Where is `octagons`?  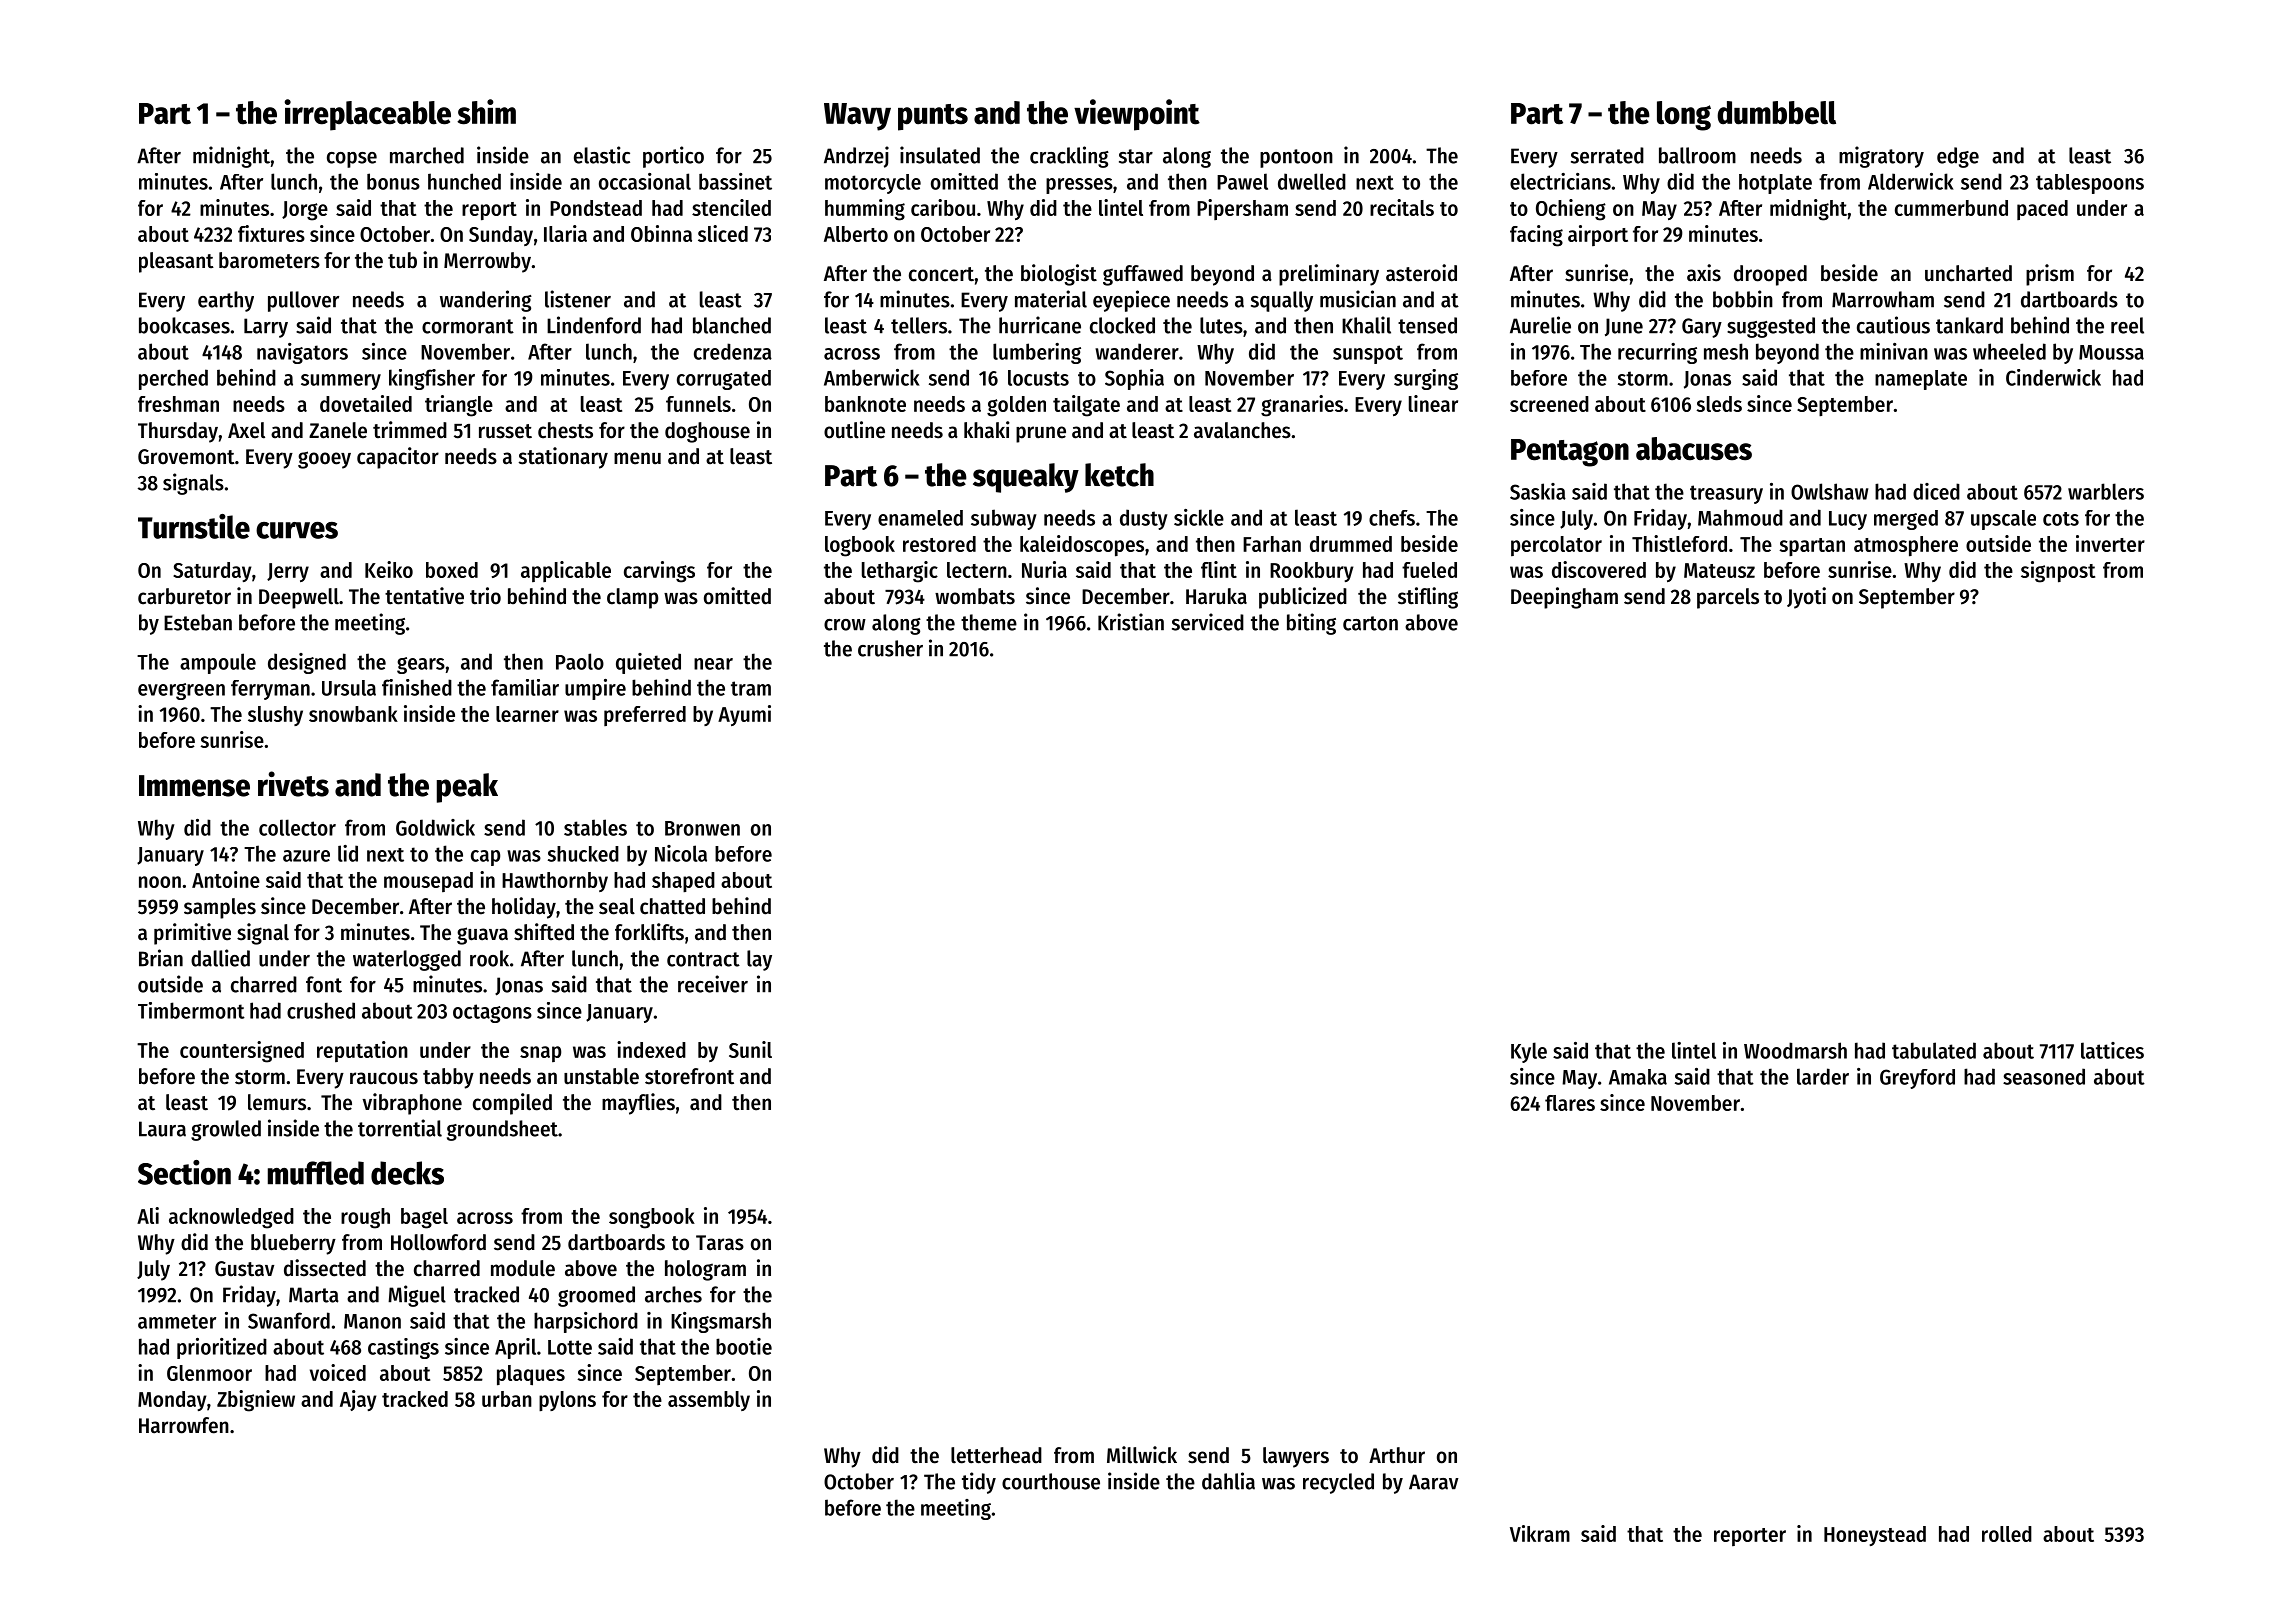
octagons is located at coordinates (492, 1013).
